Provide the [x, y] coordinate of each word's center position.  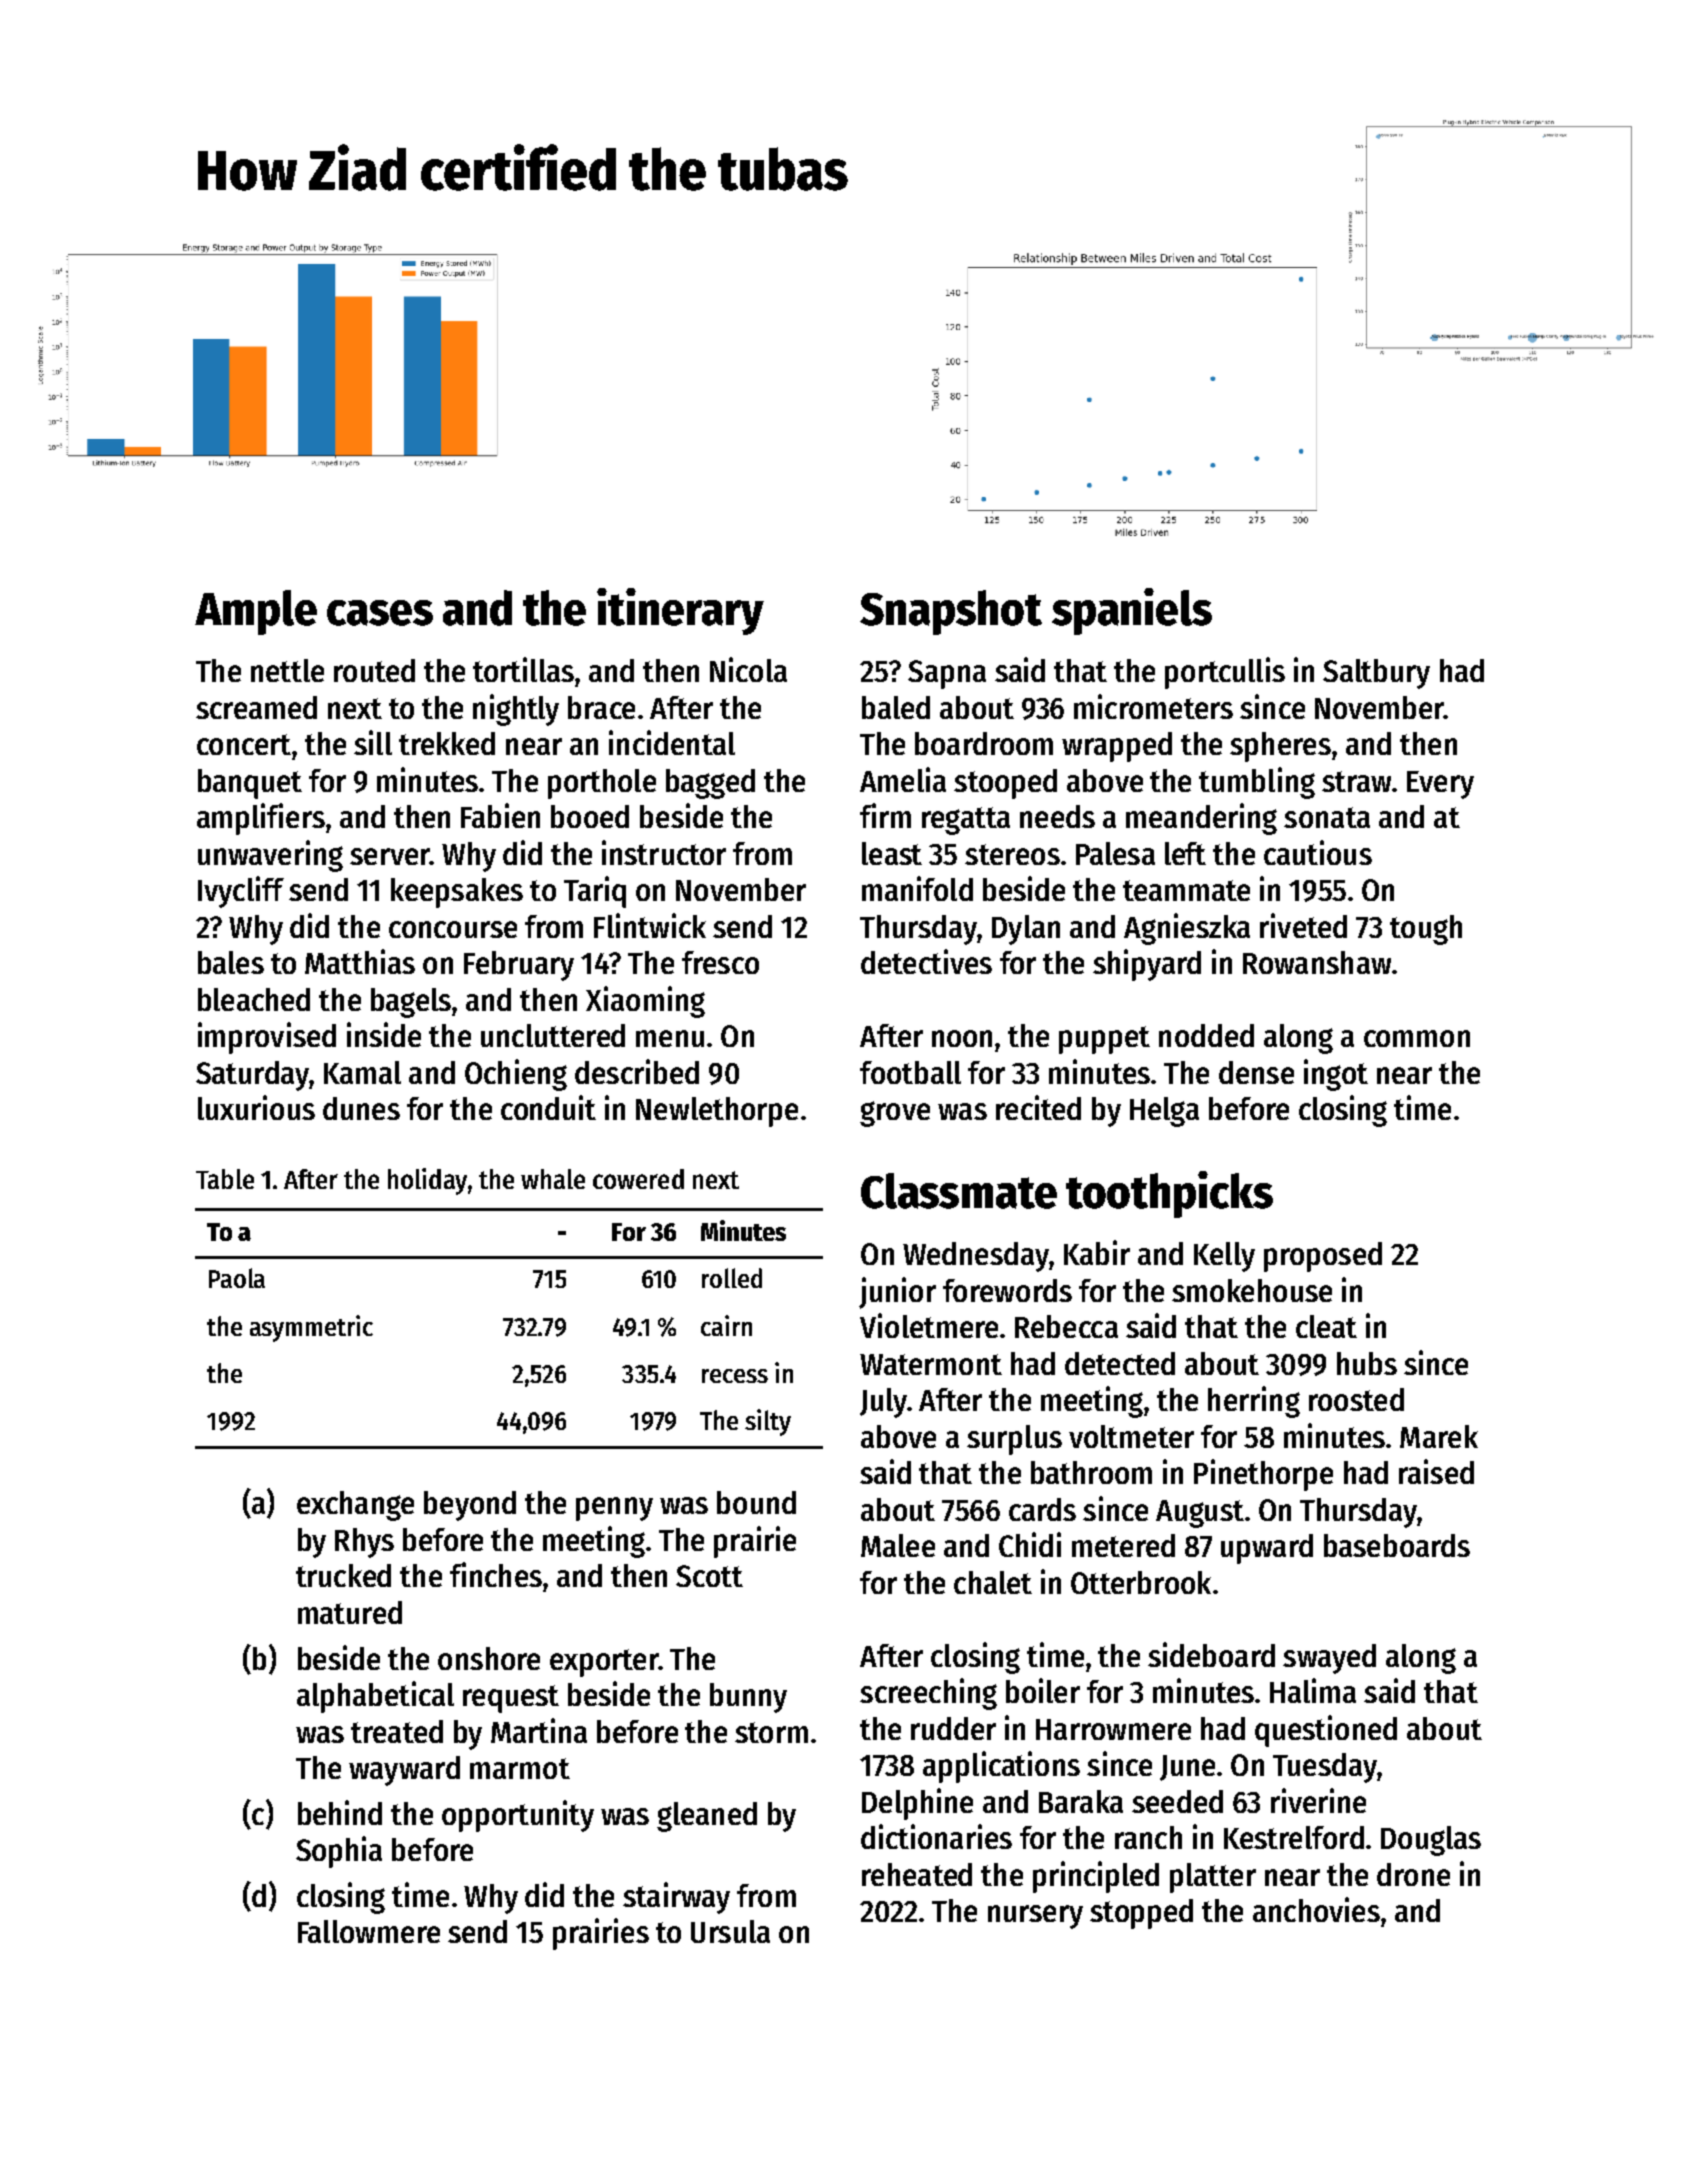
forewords [1007, 1290]
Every [1440, 785]
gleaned [707, 1817]
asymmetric [311, 1328]
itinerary [680, 611]
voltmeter [1131, 1436]
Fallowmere [369, 1931]
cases [380, 613]
